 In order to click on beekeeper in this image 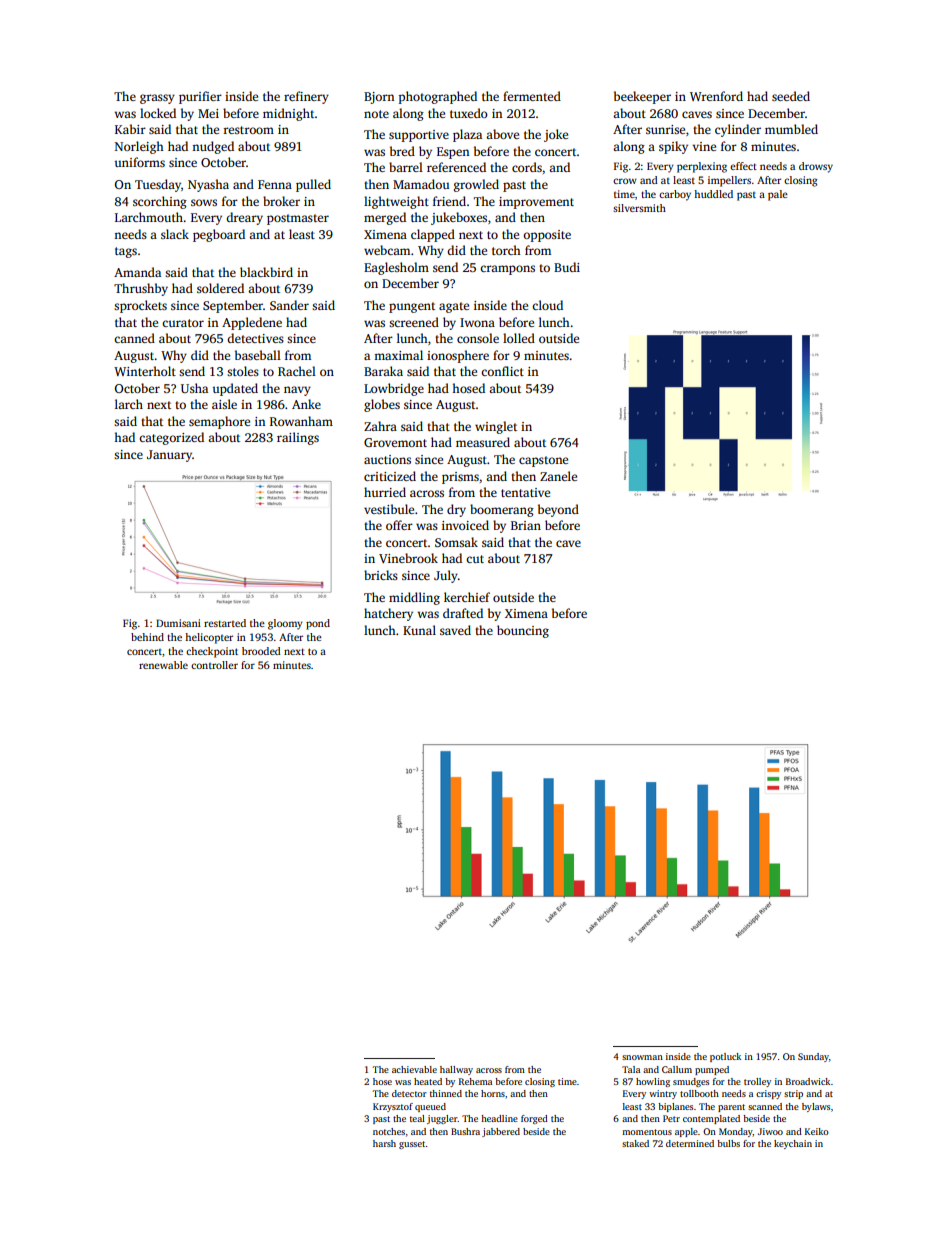, I will do `click(642, 97)`.
